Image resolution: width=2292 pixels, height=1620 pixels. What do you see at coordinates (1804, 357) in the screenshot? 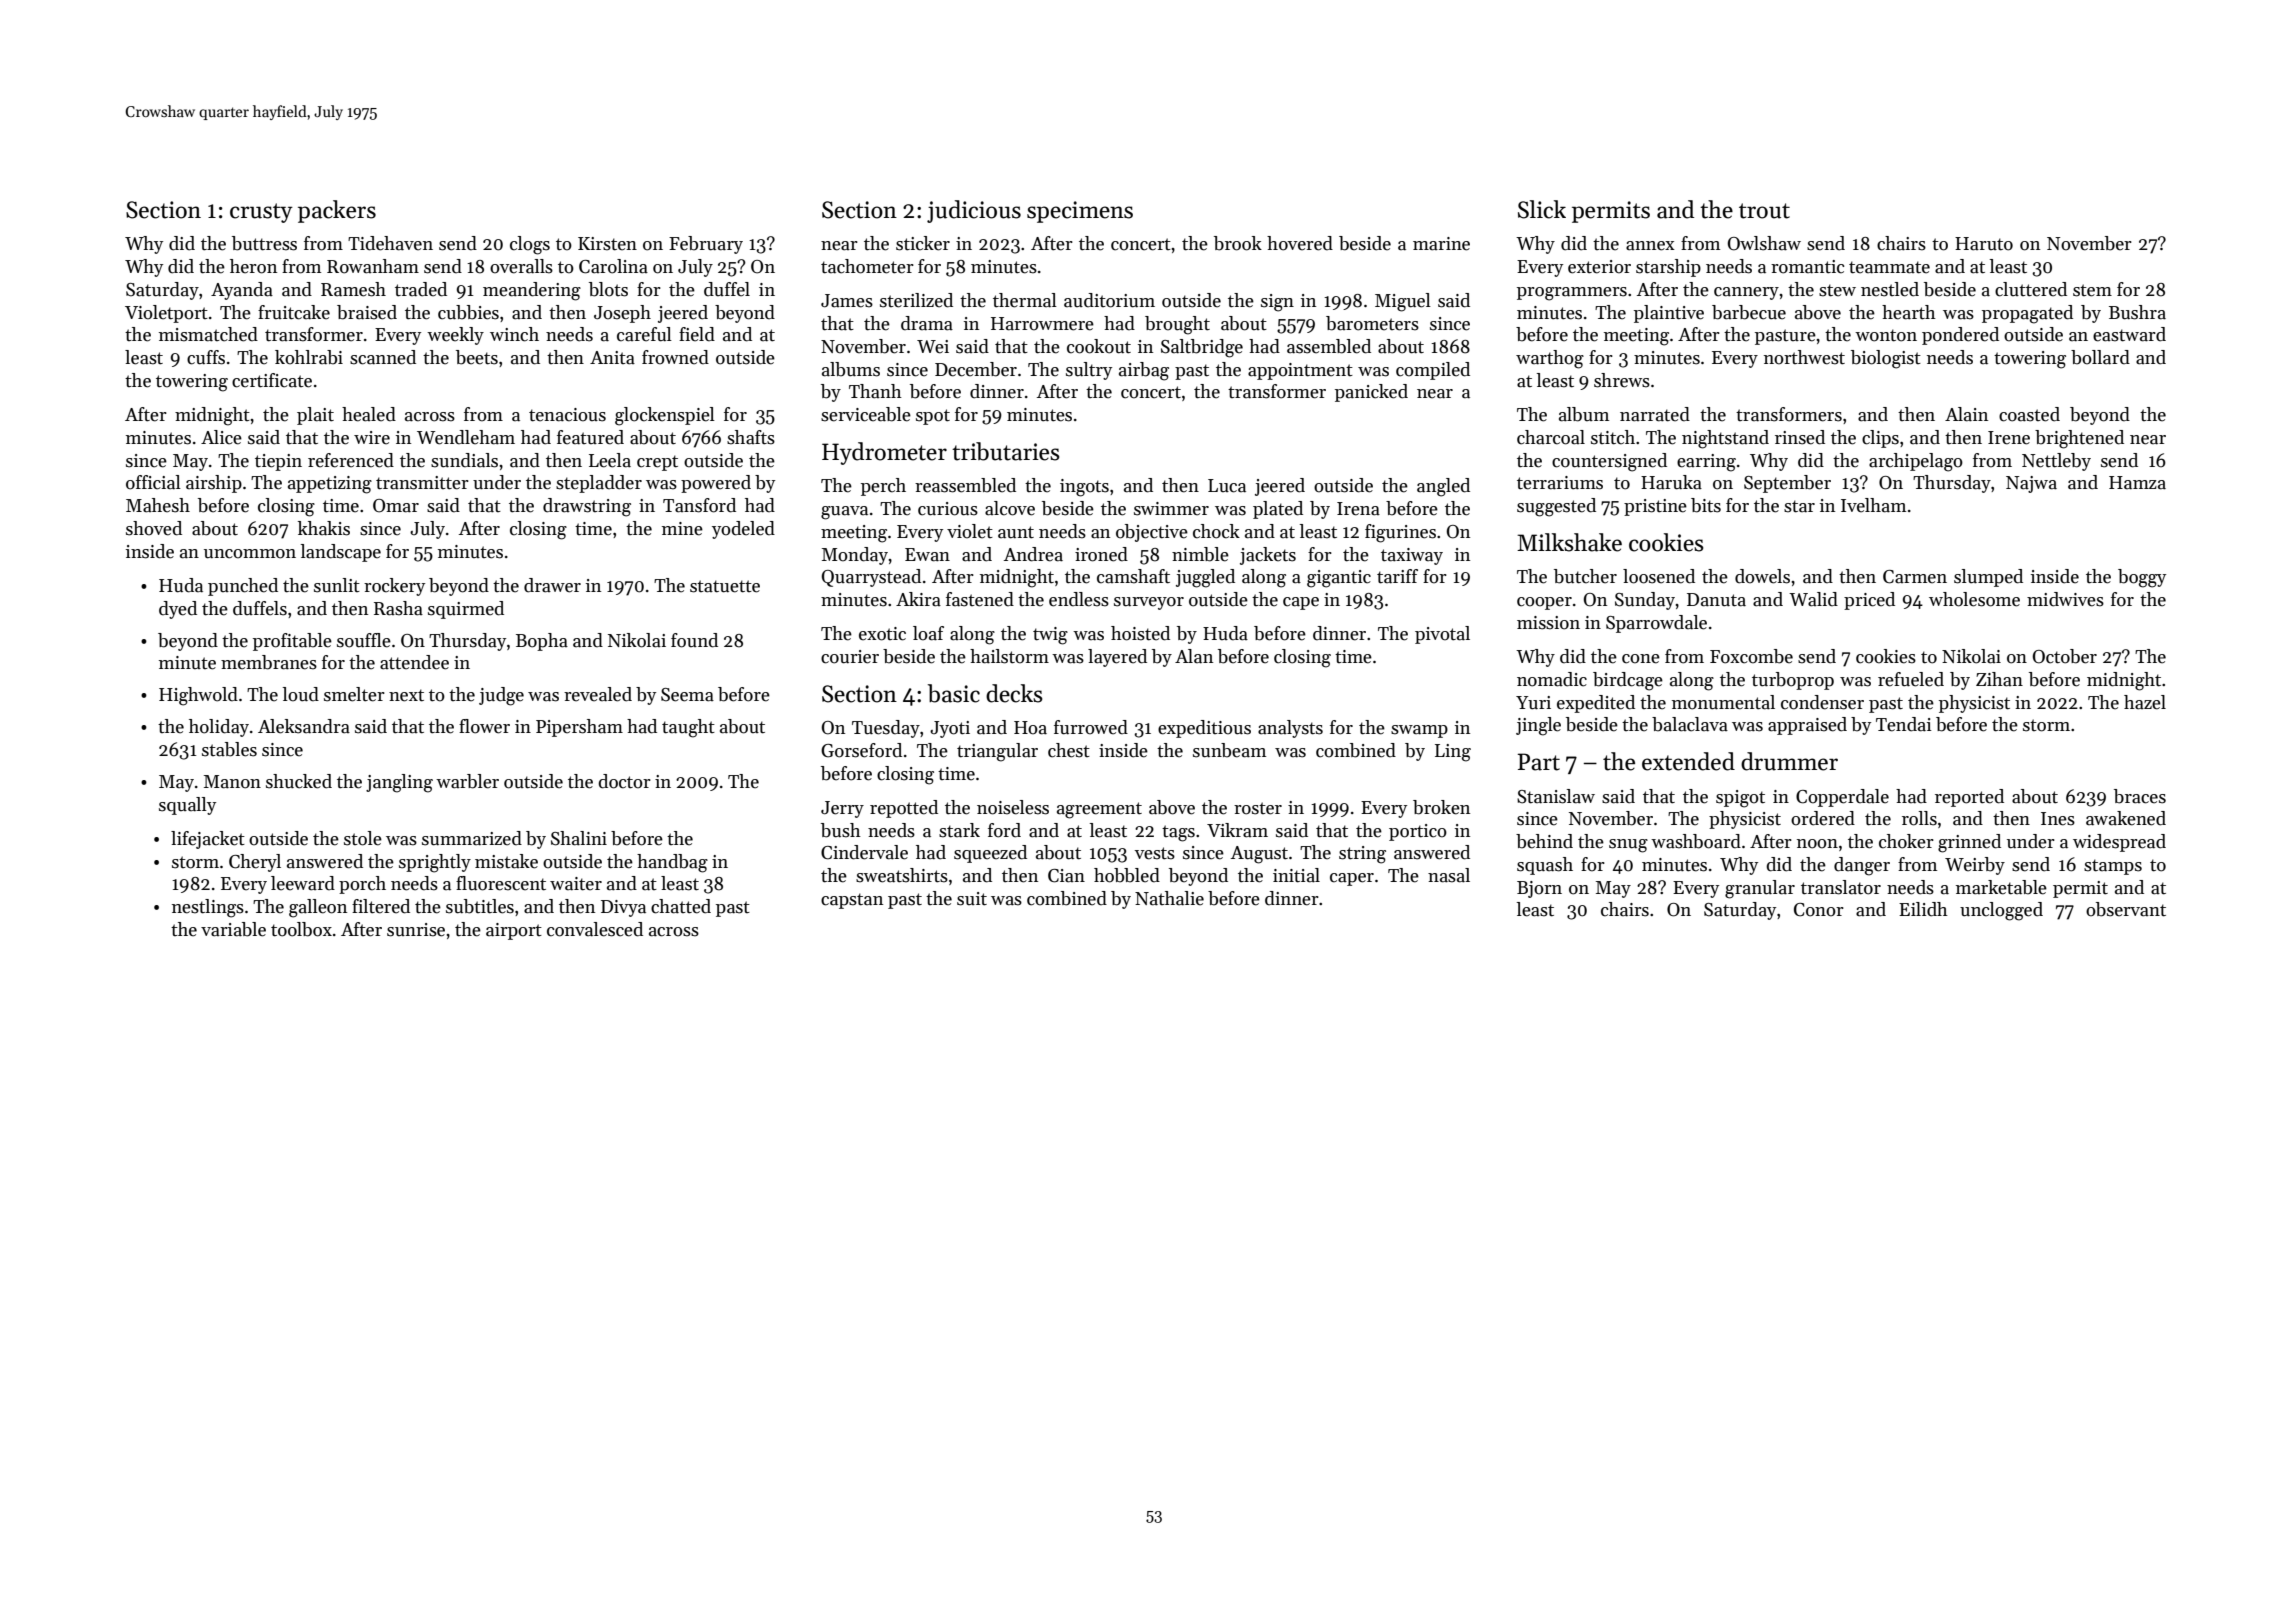
I see `northwest` at bounding box center [1804, 357].
